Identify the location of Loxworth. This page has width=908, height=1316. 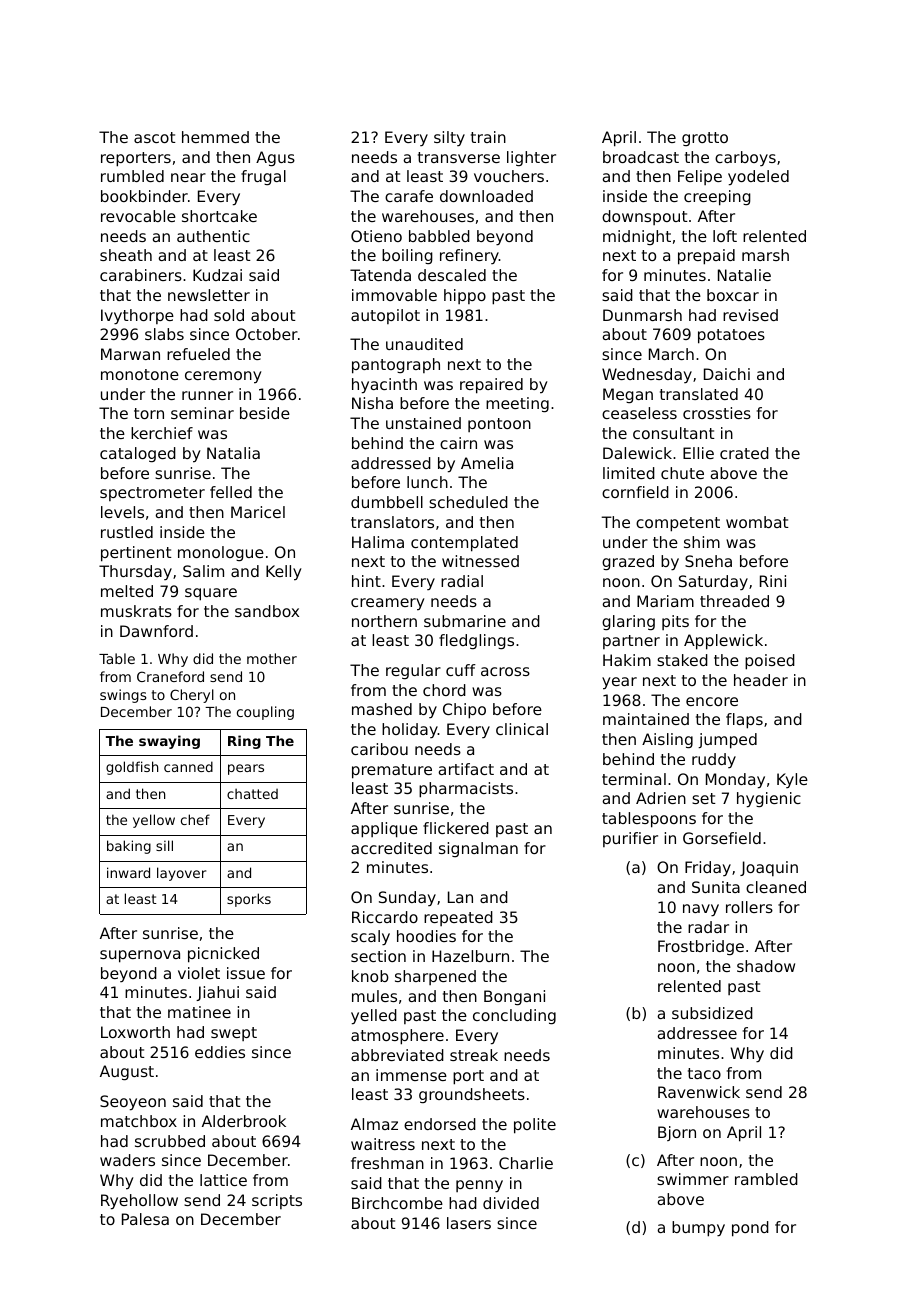
(135, 1032).
